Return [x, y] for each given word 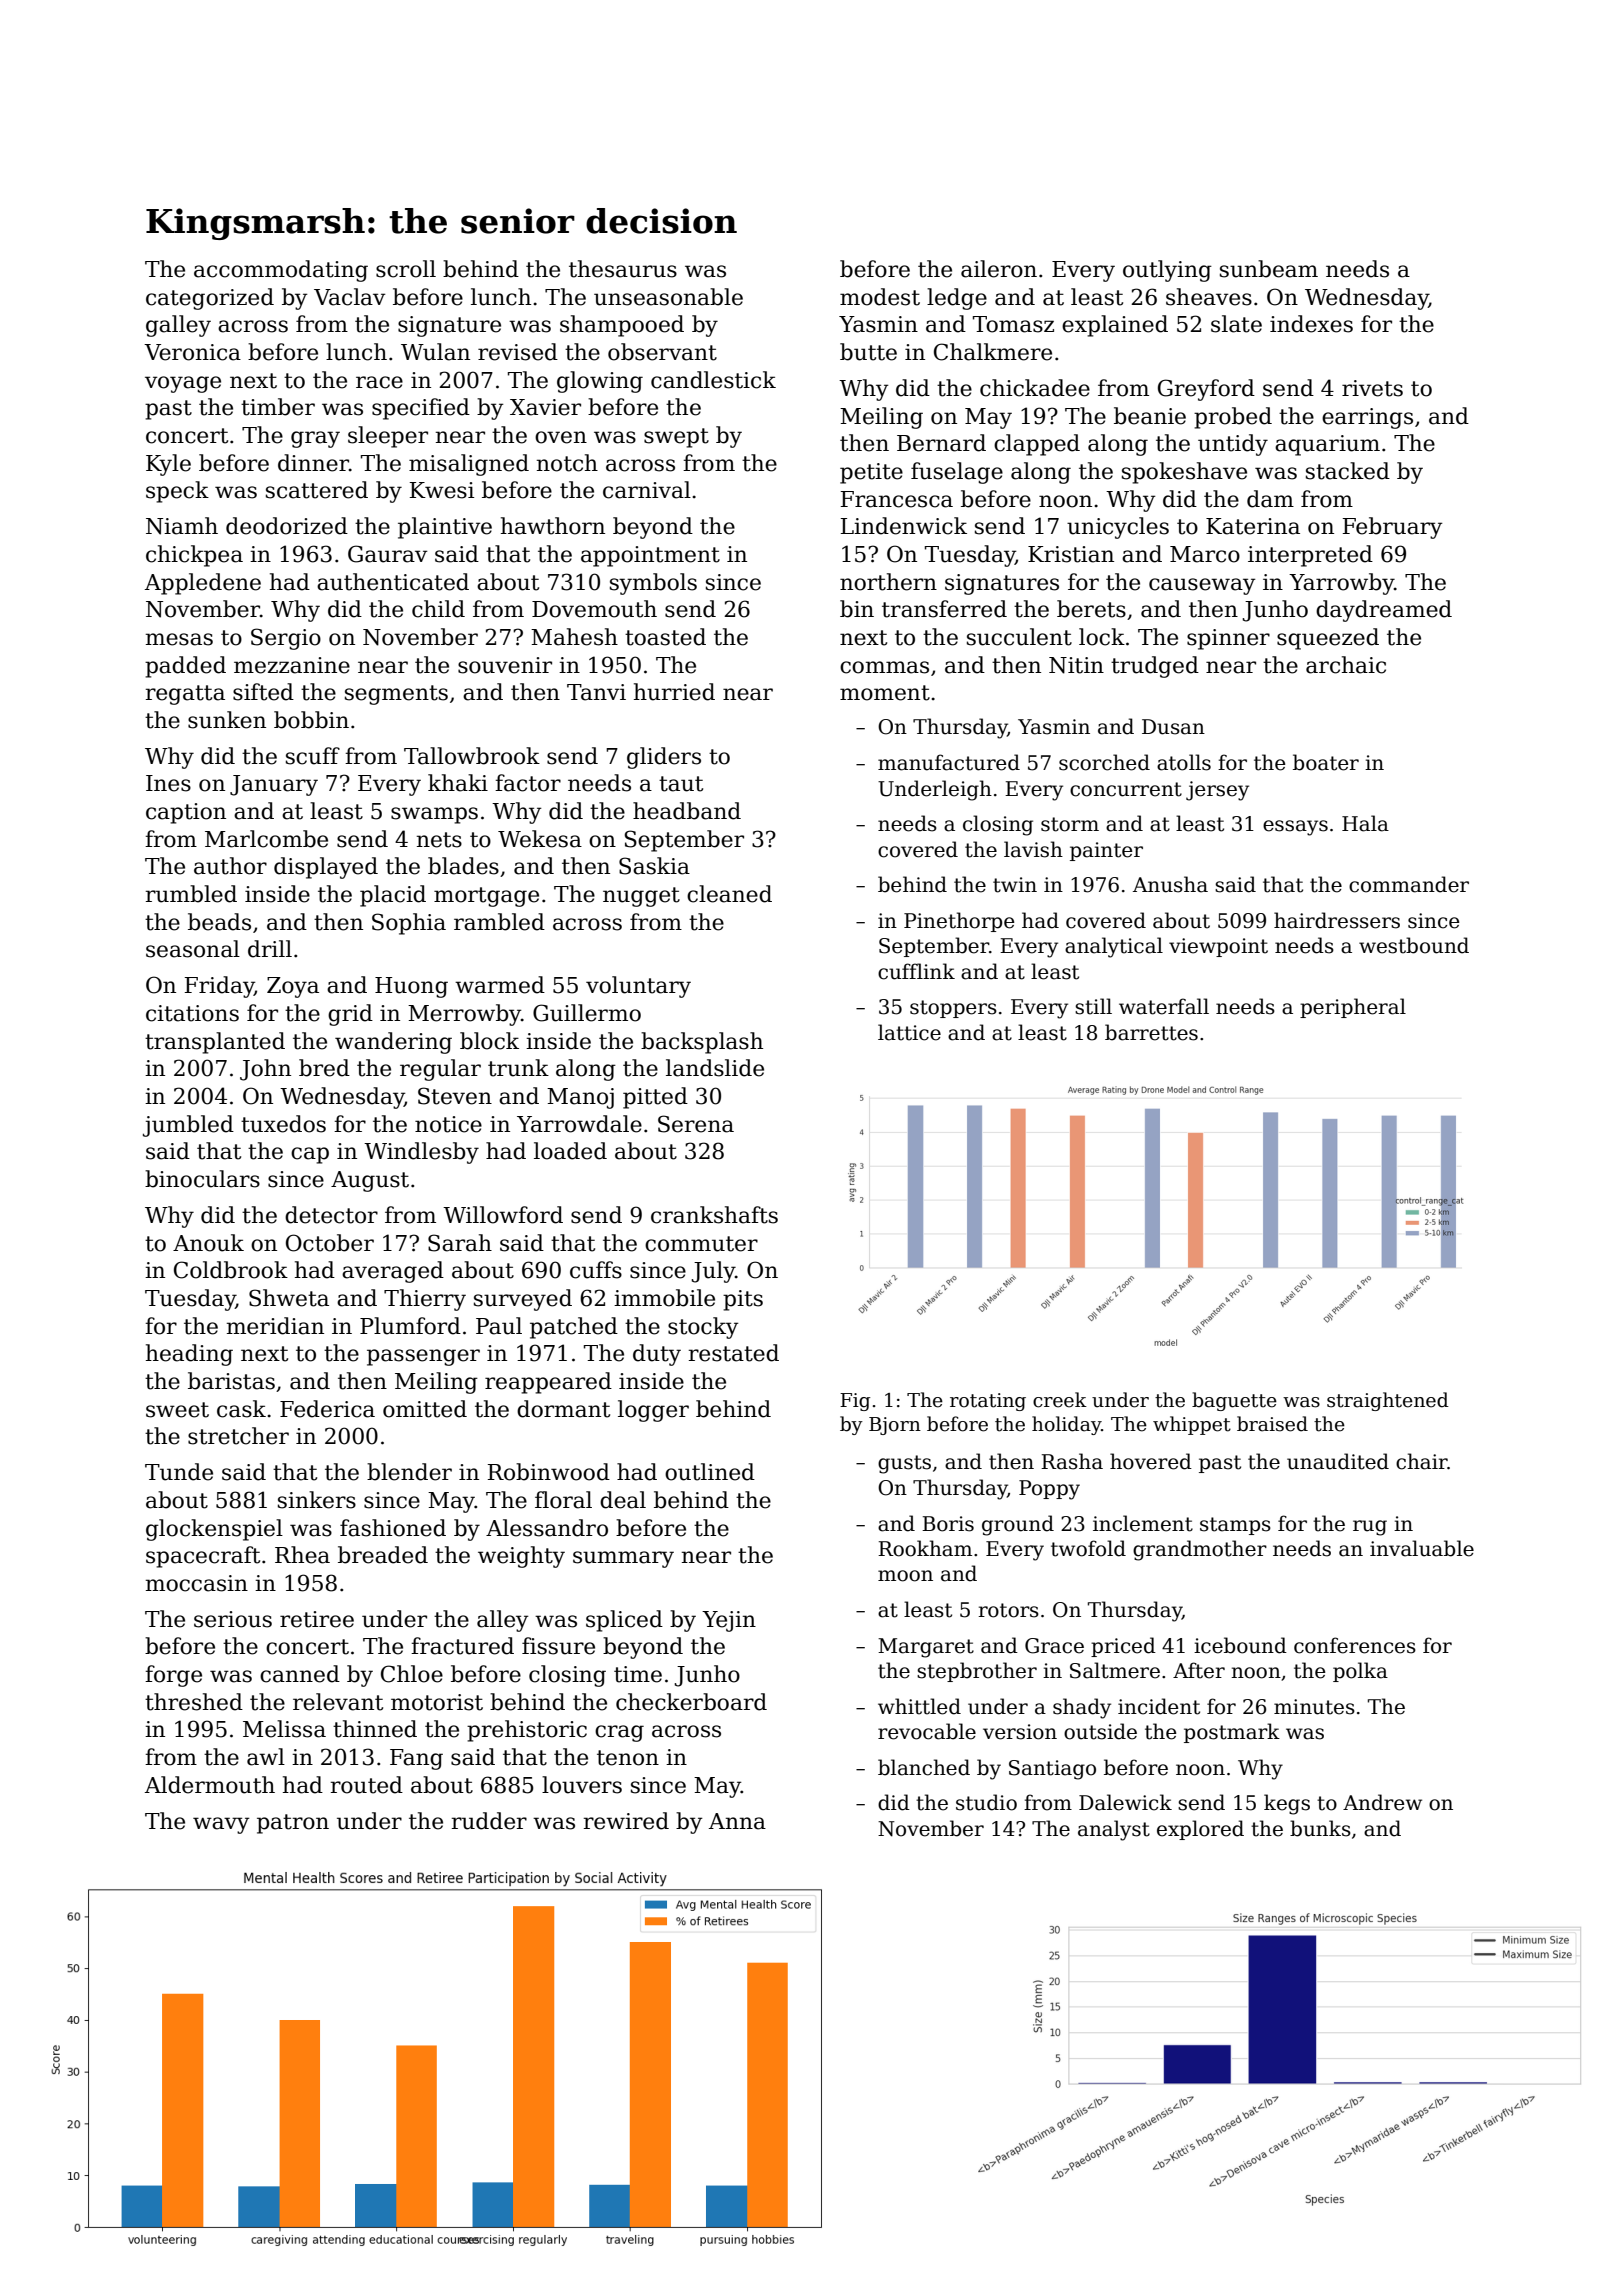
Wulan [435, 352]
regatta [185, 695]
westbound [1414, 945]
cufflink [916, 971]
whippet [1192, 1425]
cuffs [596, 1270]
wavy [221, 1825]
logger [653, 1411]
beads [219, 922]
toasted [665, 637]
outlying [1167, 271]
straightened [1388, 1401]
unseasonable [668, 297]
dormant [563, 1409]
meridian [275, 1326]
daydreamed [1384, 611]
